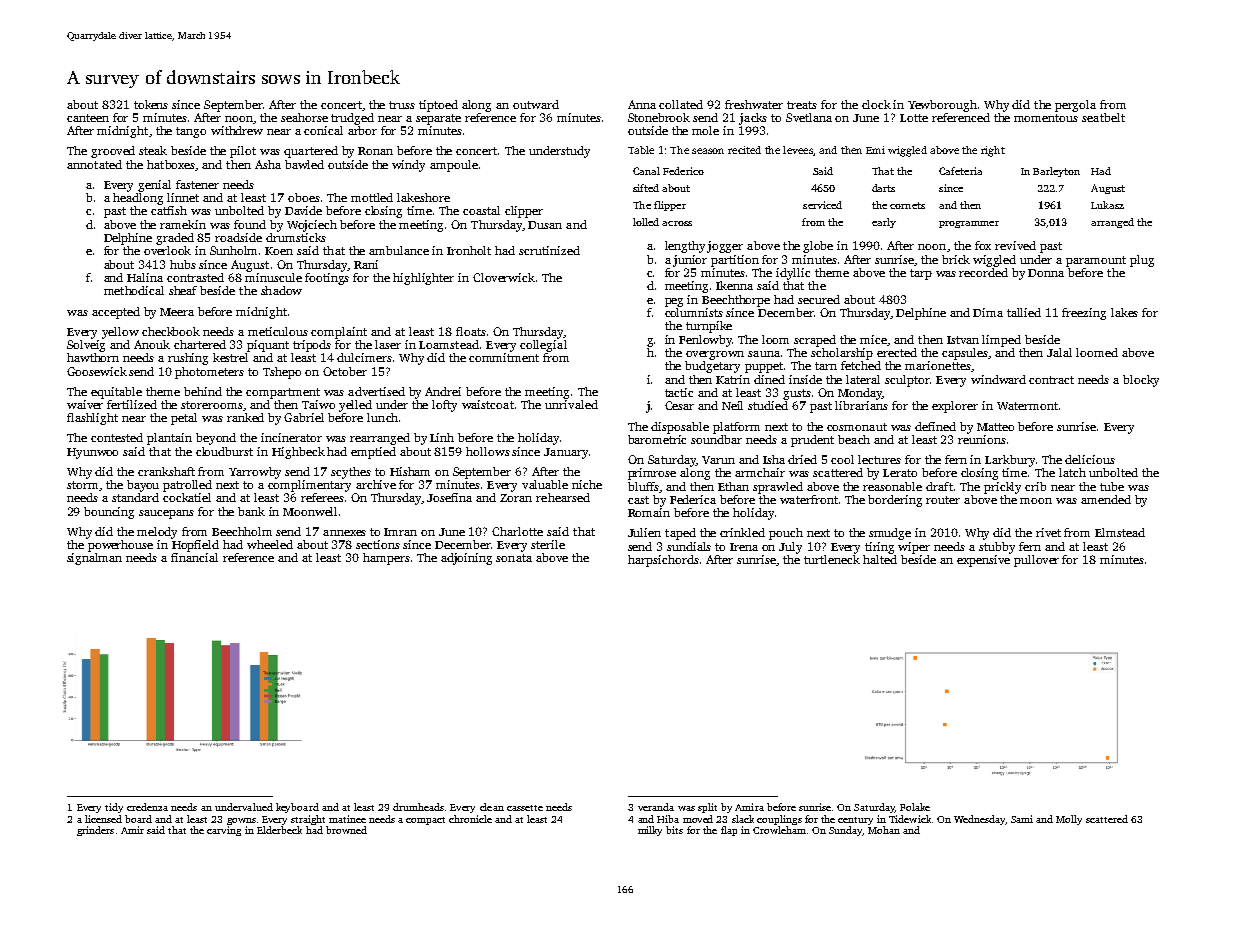 The width and height of the screenshot is (1233, 952). Describe the element at coordinates (943, 500) in the screenshot. I see `router` at that location.
